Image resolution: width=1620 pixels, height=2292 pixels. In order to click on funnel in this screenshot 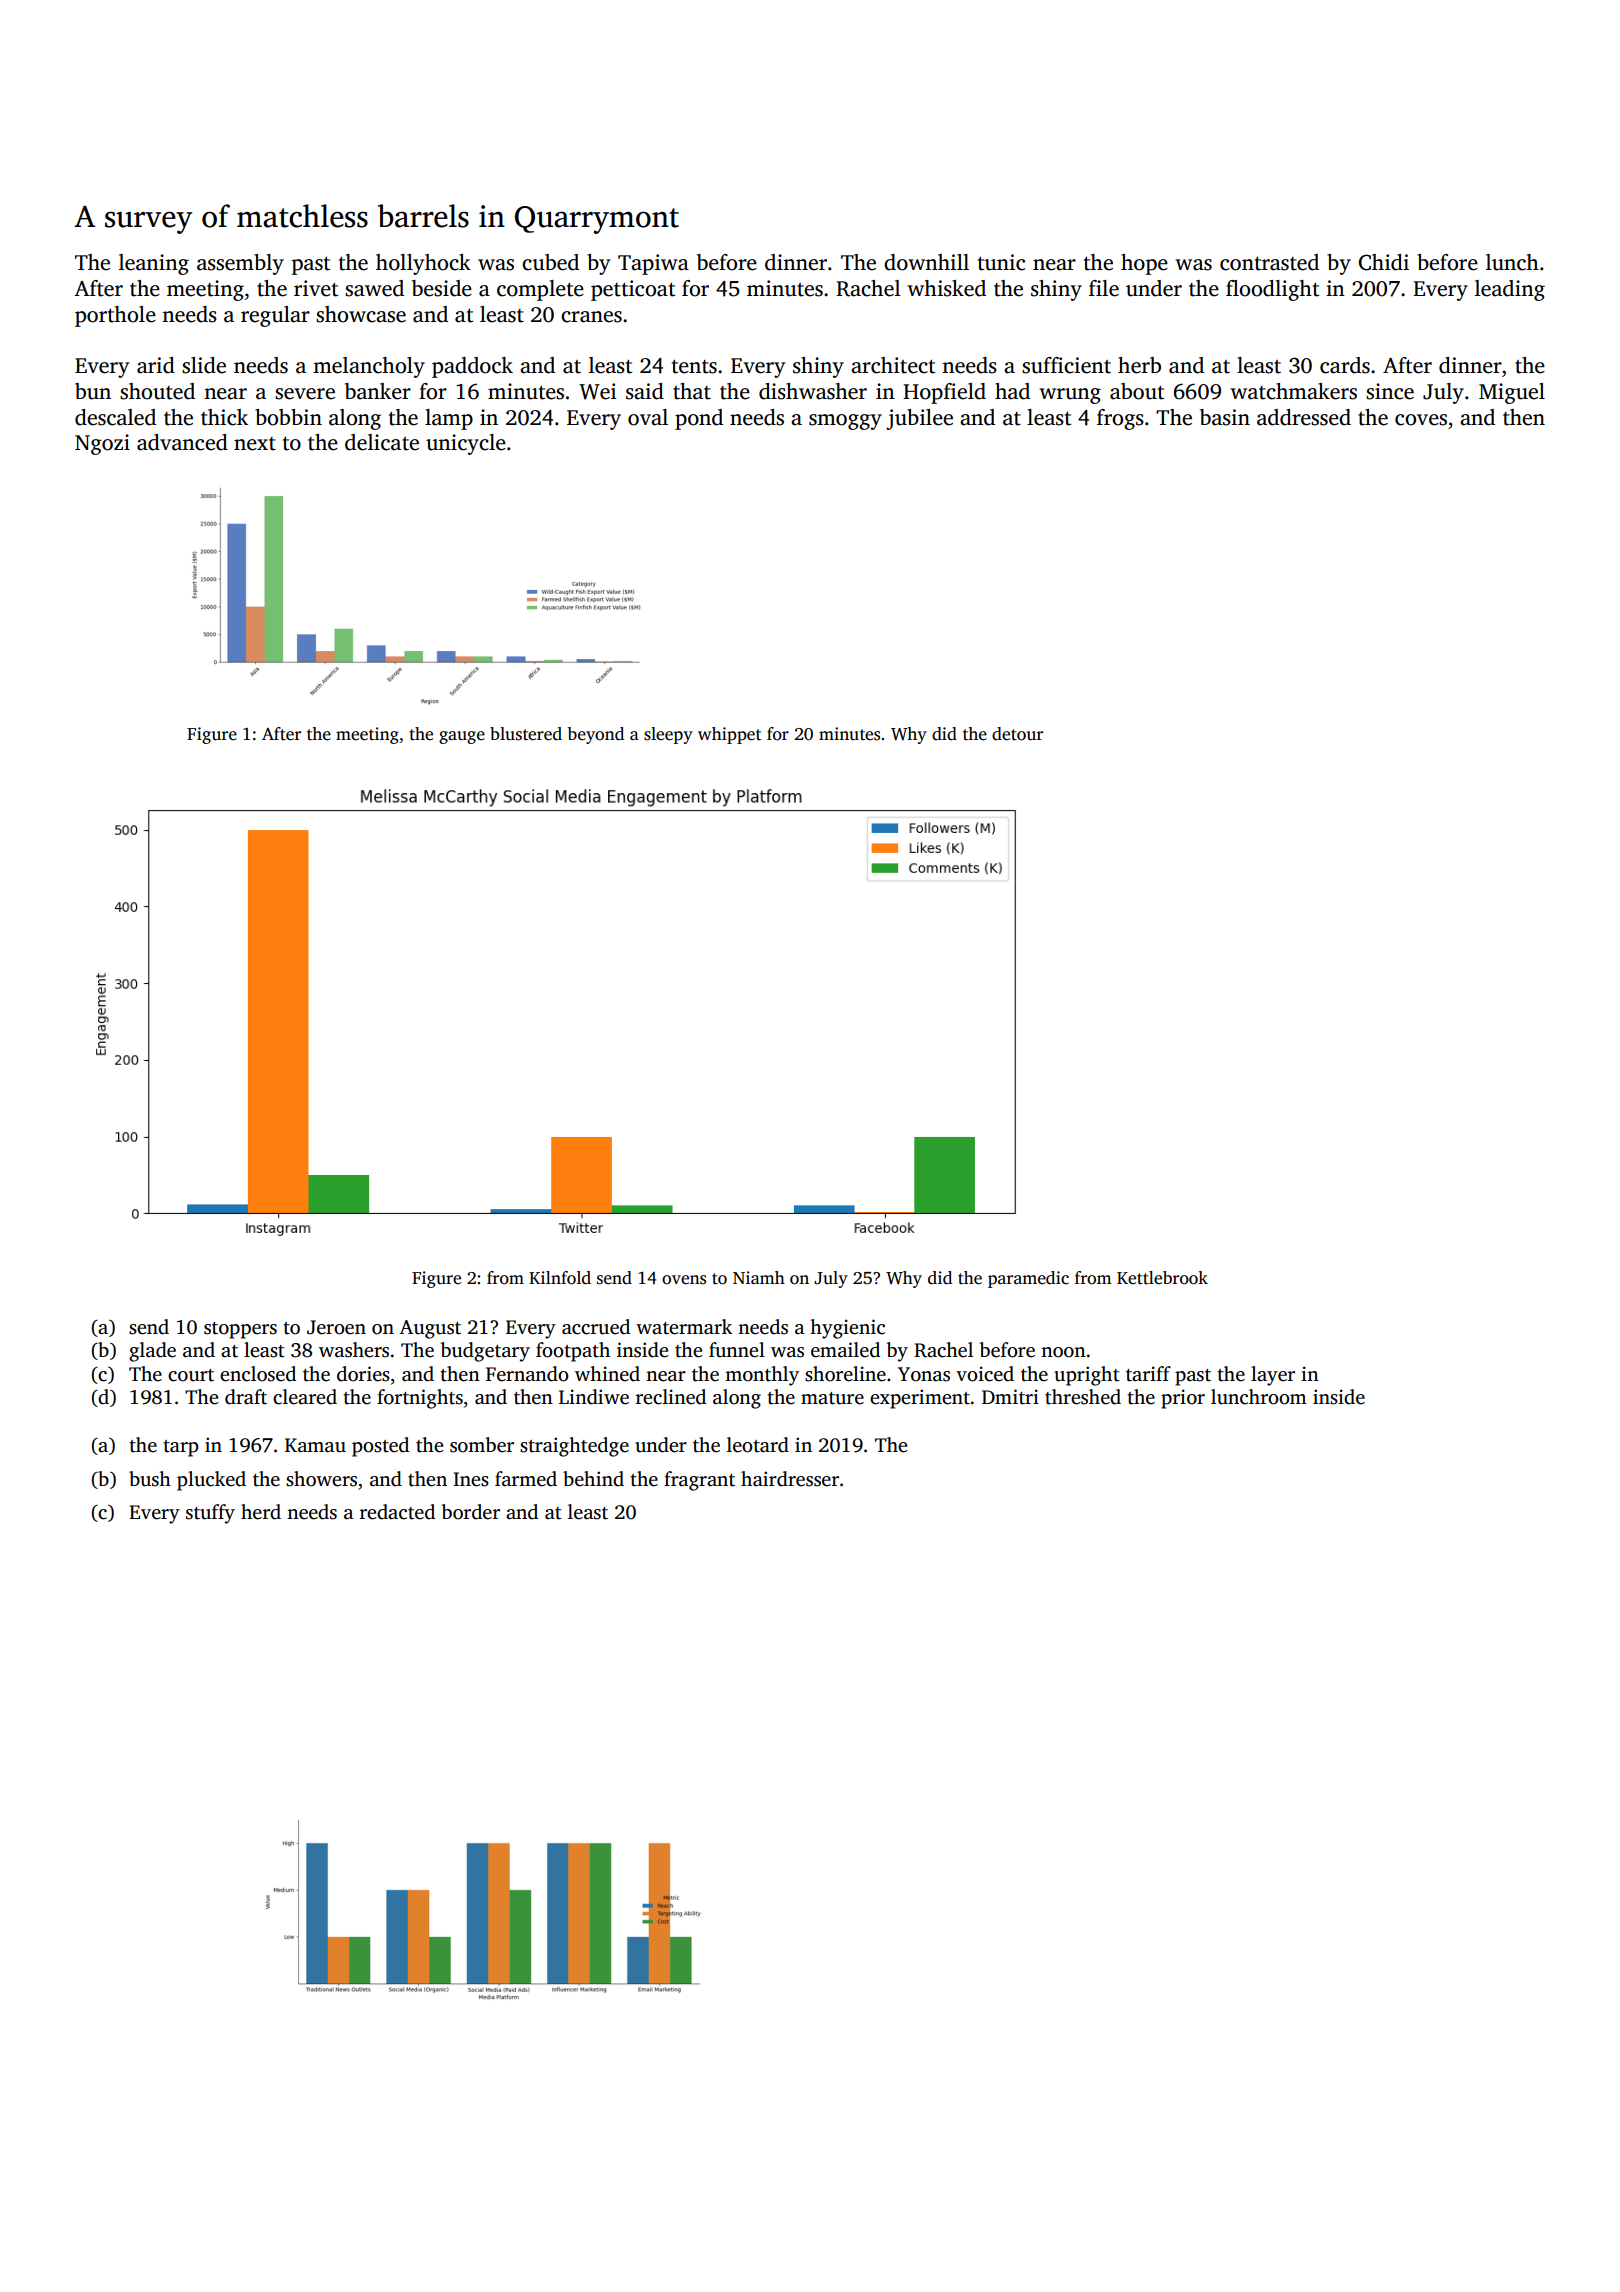, I will do `click(737, 1350)`.
